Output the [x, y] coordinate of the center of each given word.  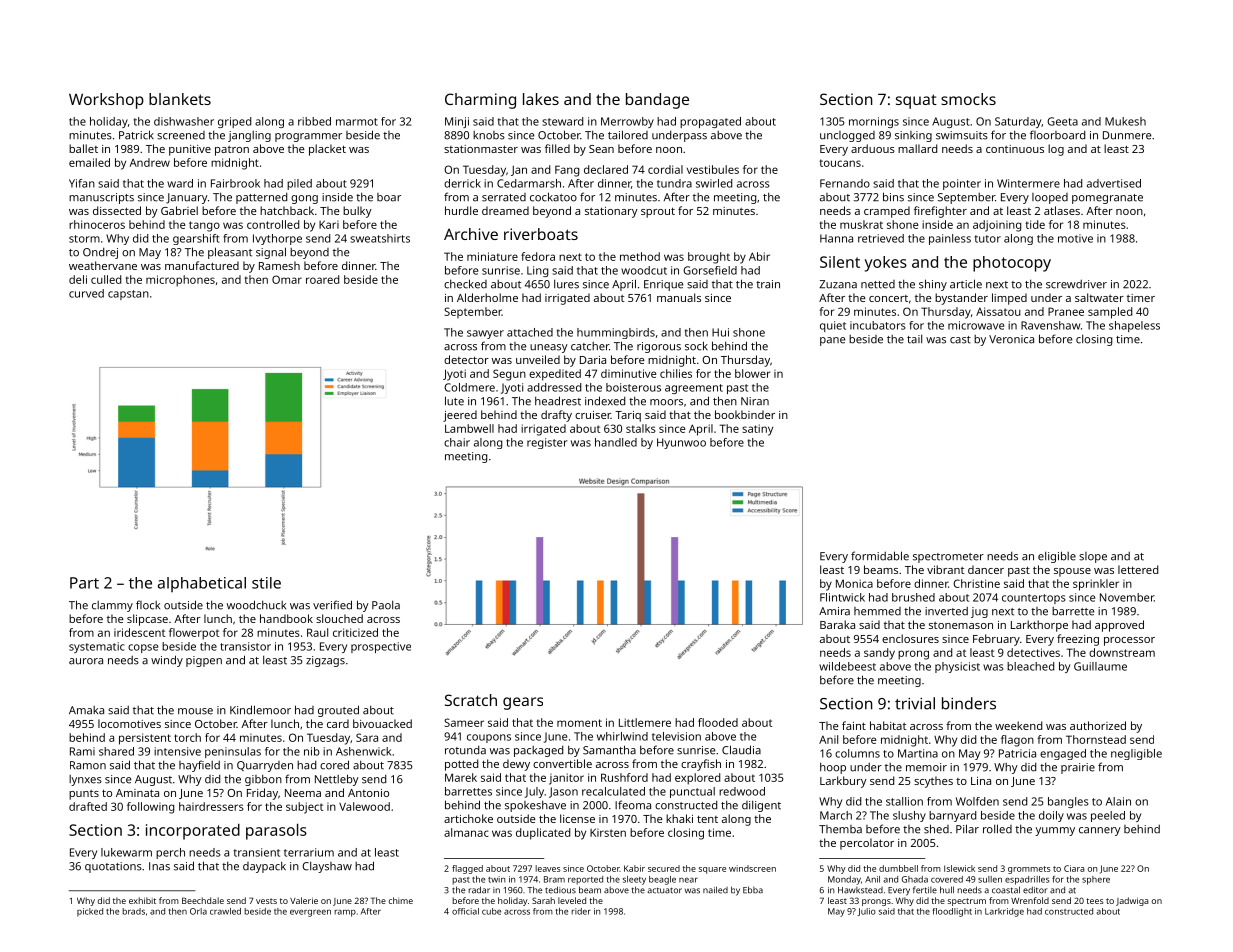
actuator [665, 890]
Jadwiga [1132, 901]
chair [457, 442]
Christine [976, 583]
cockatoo [553, 197]
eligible [1057, 557]
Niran [755, 401]
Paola [386, 605]
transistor [245, 646]
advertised [1114, 183]
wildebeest [847, 666]
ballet [83, 148]
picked [90, 912]
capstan [128, 295]
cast [960, 340]
